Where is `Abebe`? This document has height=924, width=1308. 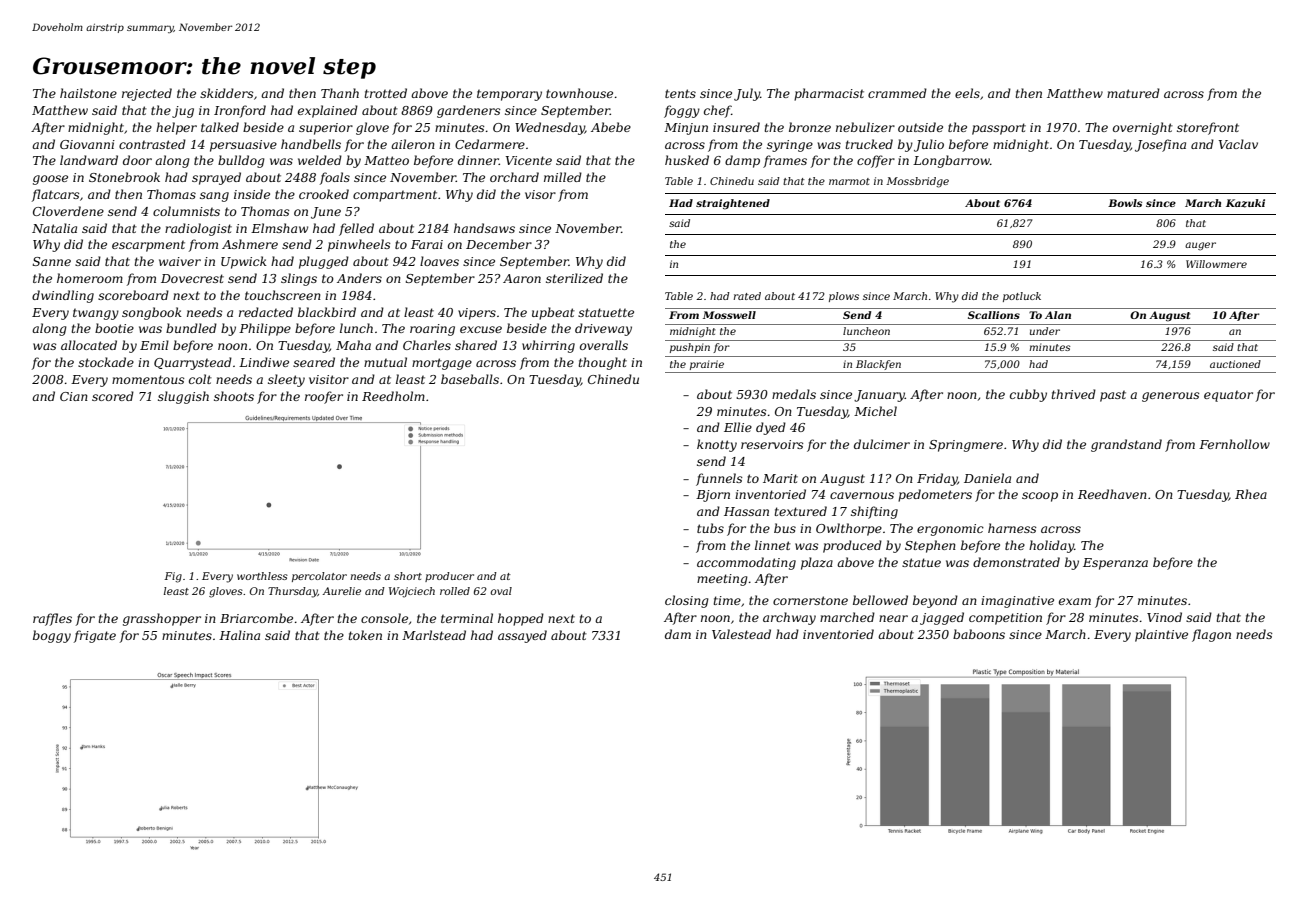 Abebe is located at coordinates (611, 127).
